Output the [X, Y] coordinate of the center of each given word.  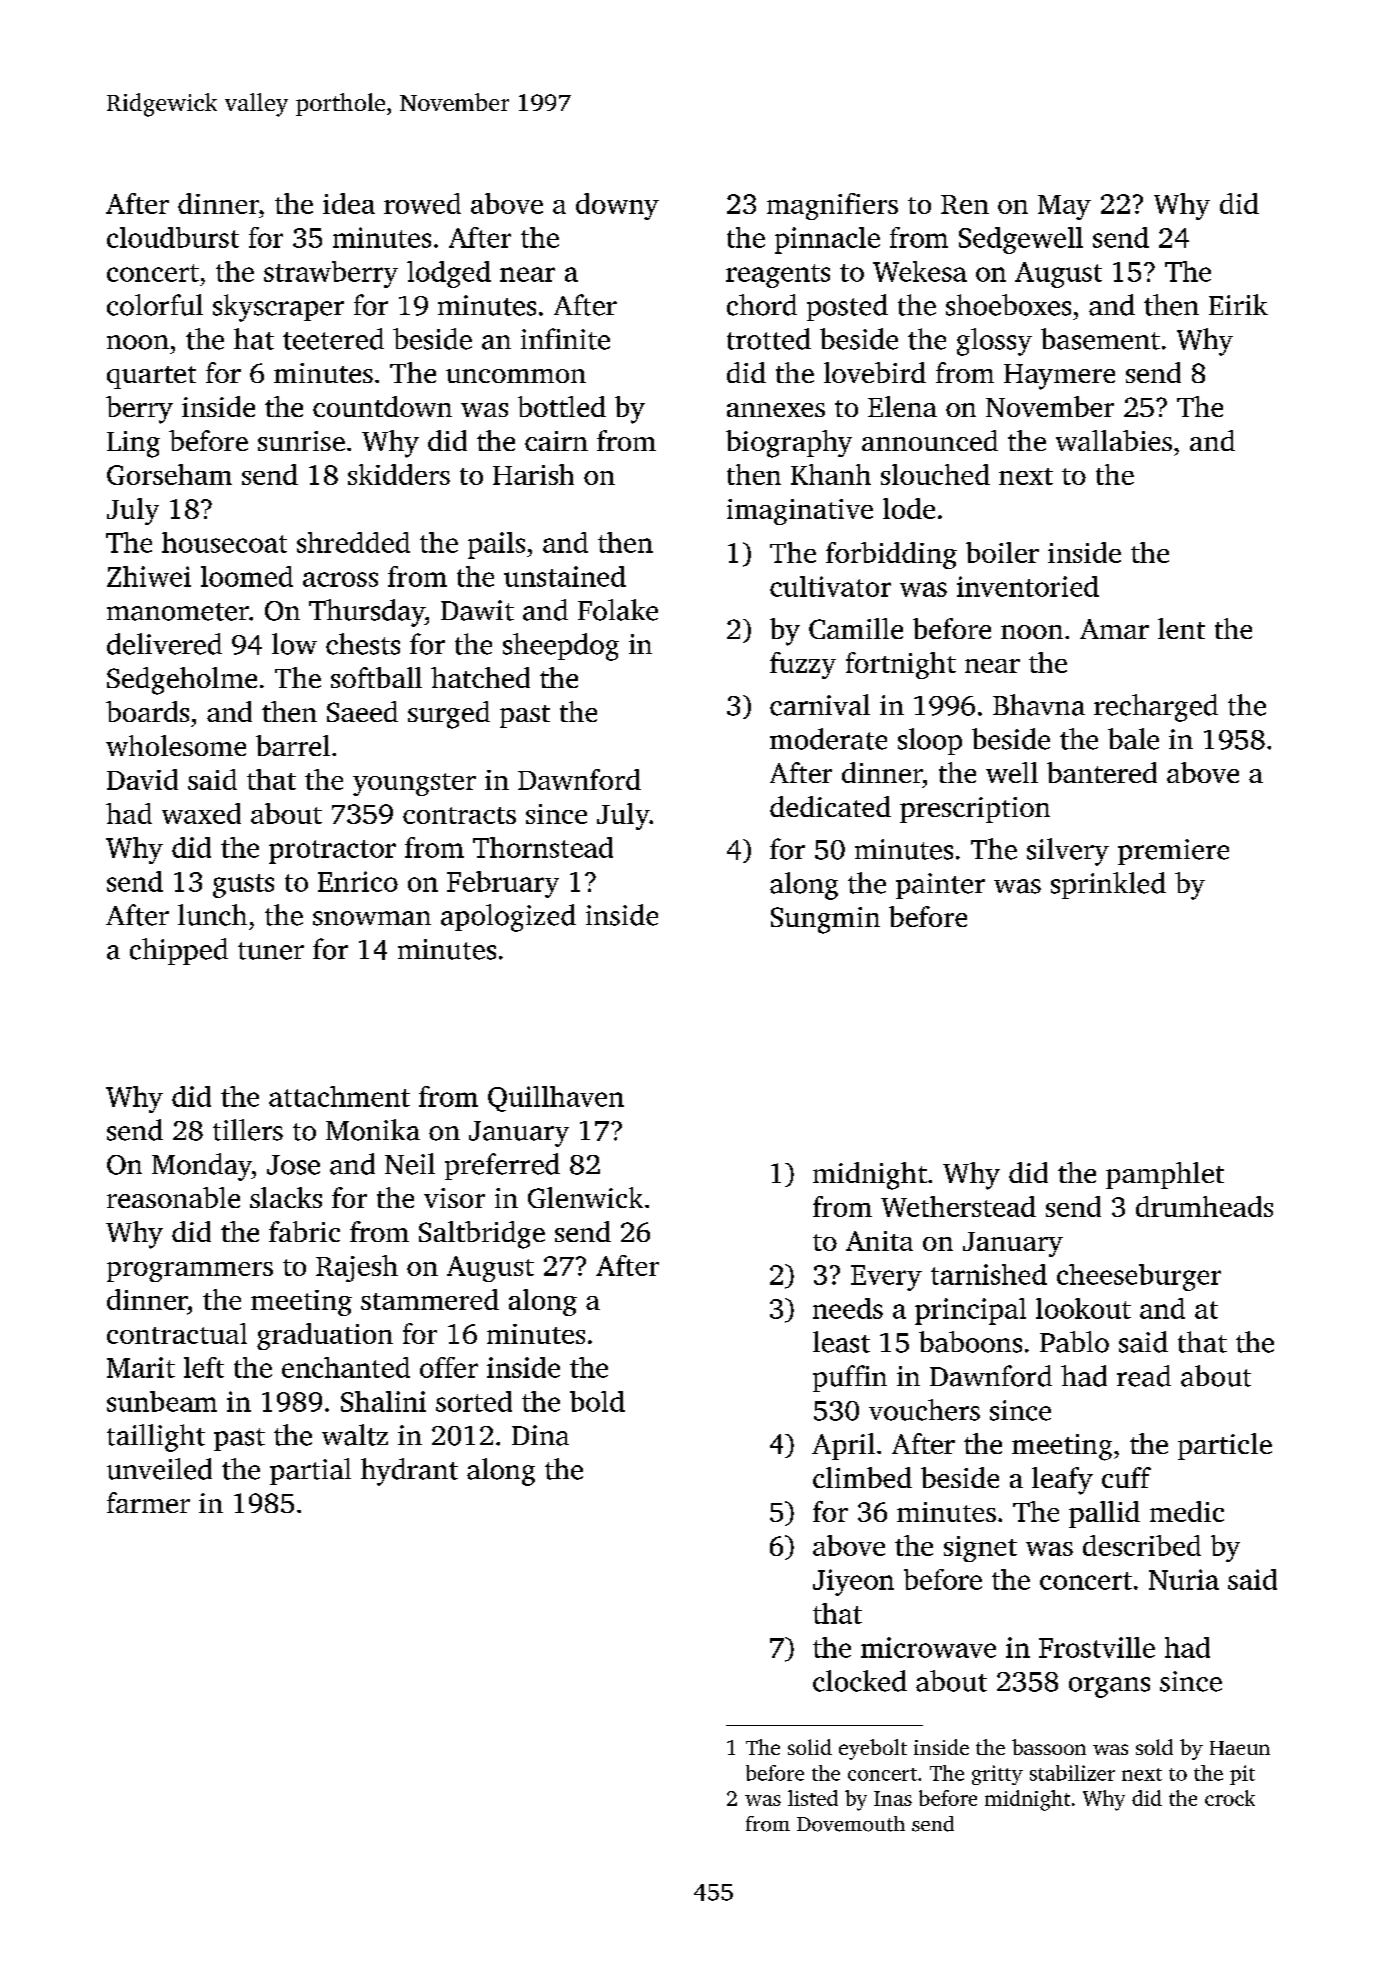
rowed [422, 203]
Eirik [1238, 304]
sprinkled [1108, 885]
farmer [148, 1502]
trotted [769, 339]
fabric [304, 1231]
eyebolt [873, 1749]
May [1064, 207]
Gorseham [169, 474]
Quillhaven [556, 1099]
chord [762, 305]
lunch [212, 915]
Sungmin [825, 920]
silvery [1068, 852]
